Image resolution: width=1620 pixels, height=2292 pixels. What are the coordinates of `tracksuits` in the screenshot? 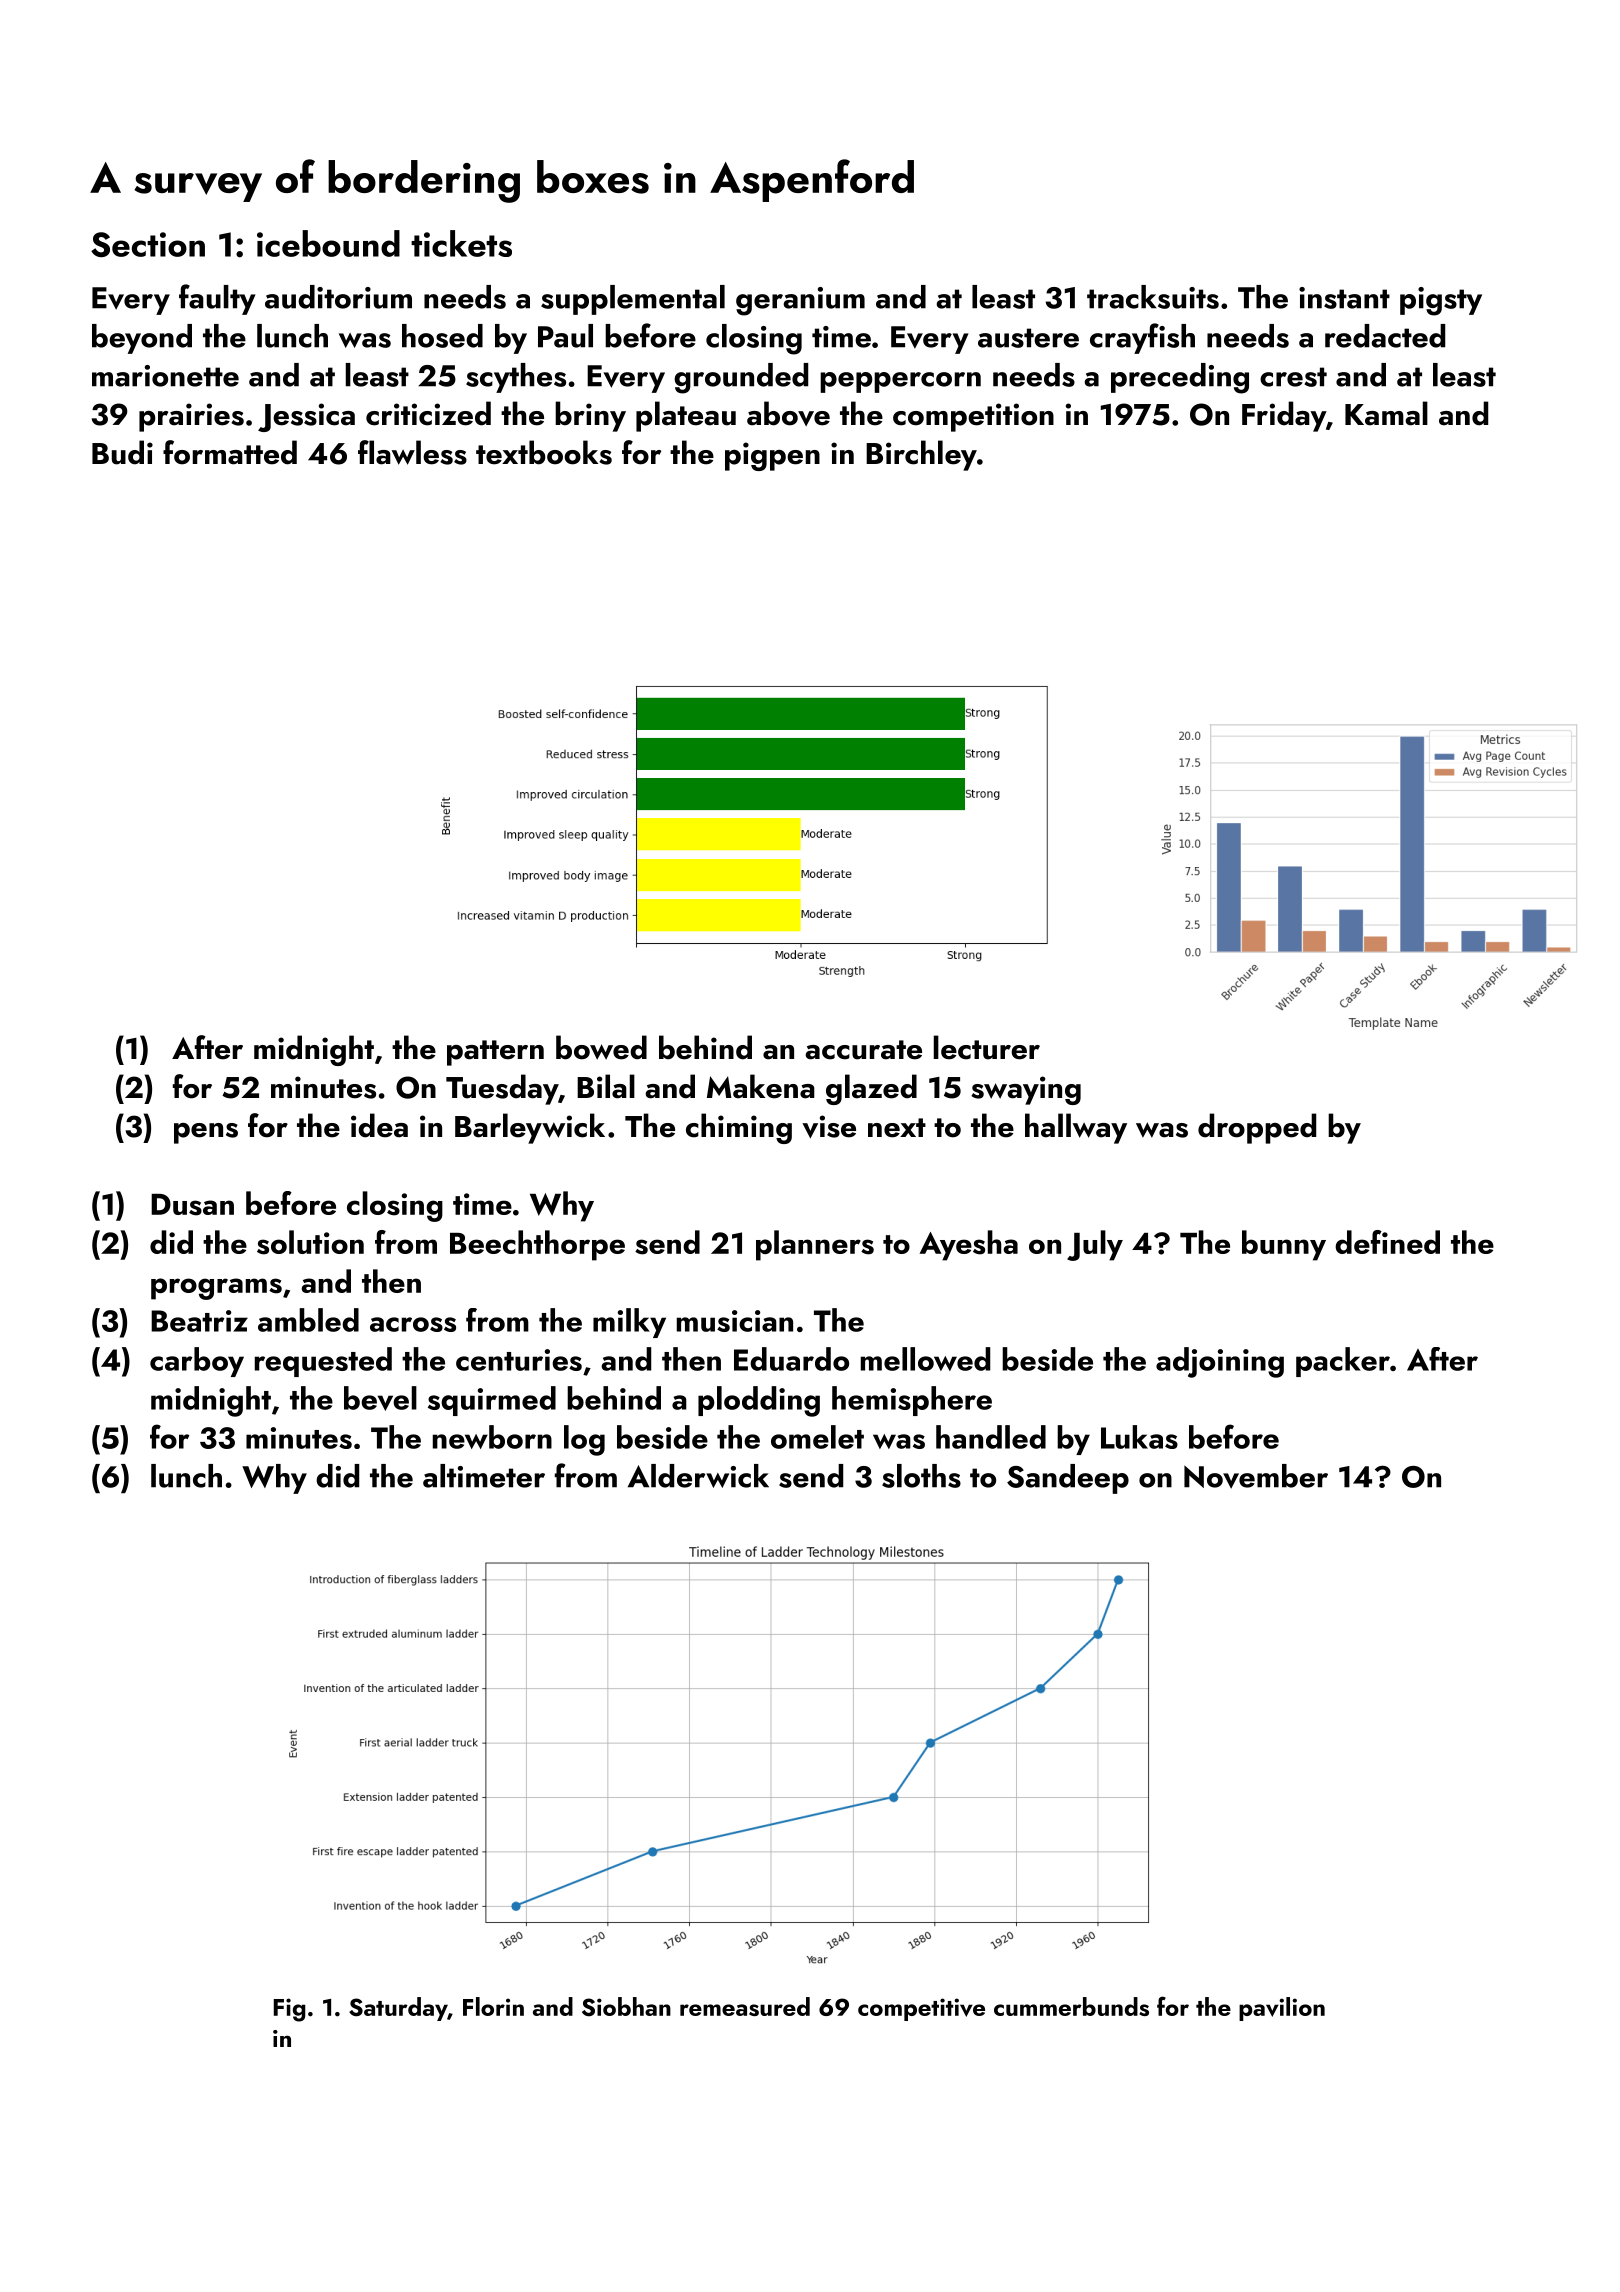 It's located at (1153, 297).
